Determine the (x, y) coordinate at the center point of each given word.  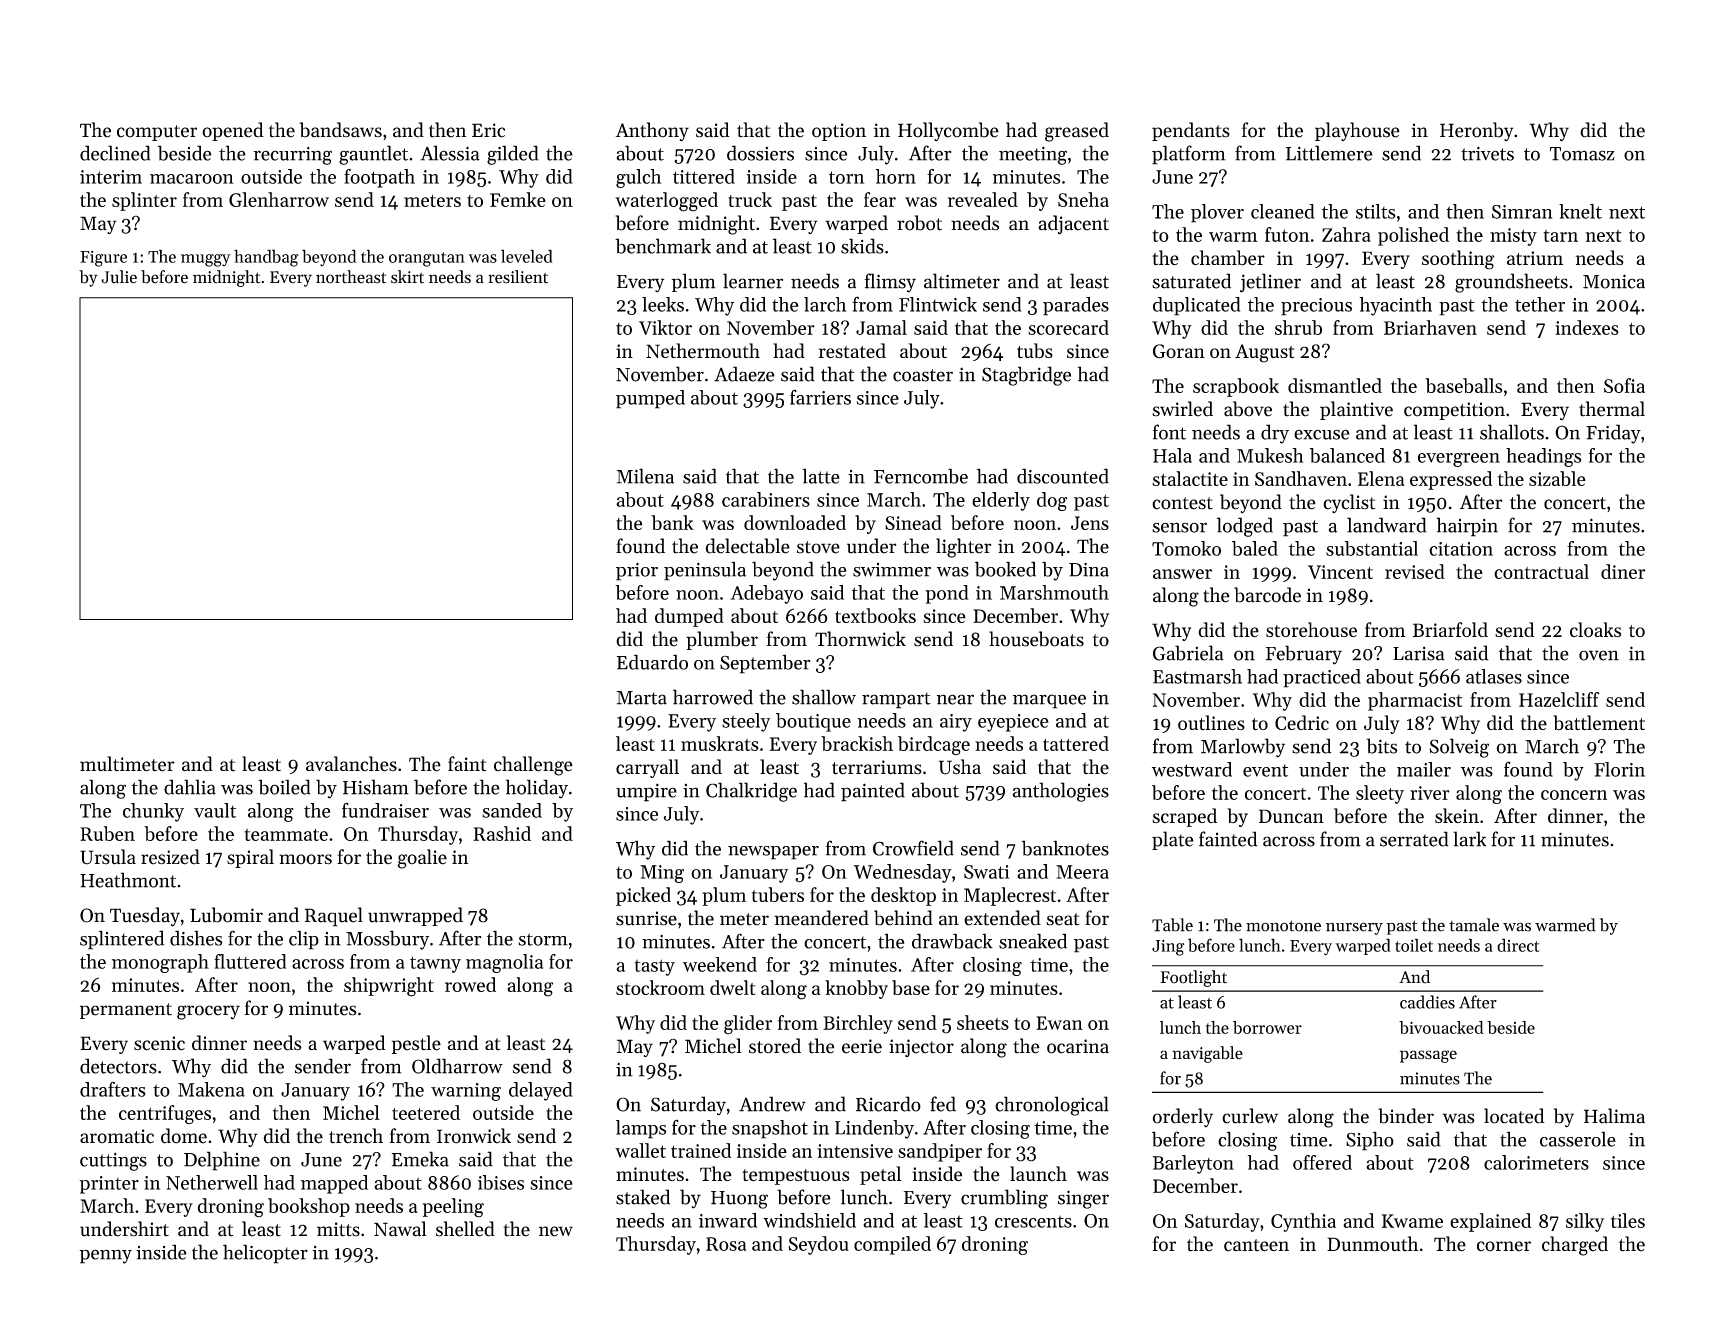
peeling (453, 1208)
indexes (1587, 327)
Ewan (1059, 1023)
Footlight (1193, 978)
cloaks (1595, 630)
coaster (923, 375)
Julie (119, 277)
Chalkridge (751, 792)
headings (1543, 457)
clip (304, 940)
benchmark (663, 246)
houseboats (1036, 639)
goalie (422, 859)
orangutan (427, 259)
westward (1192, 769)
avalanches (351, 764)
